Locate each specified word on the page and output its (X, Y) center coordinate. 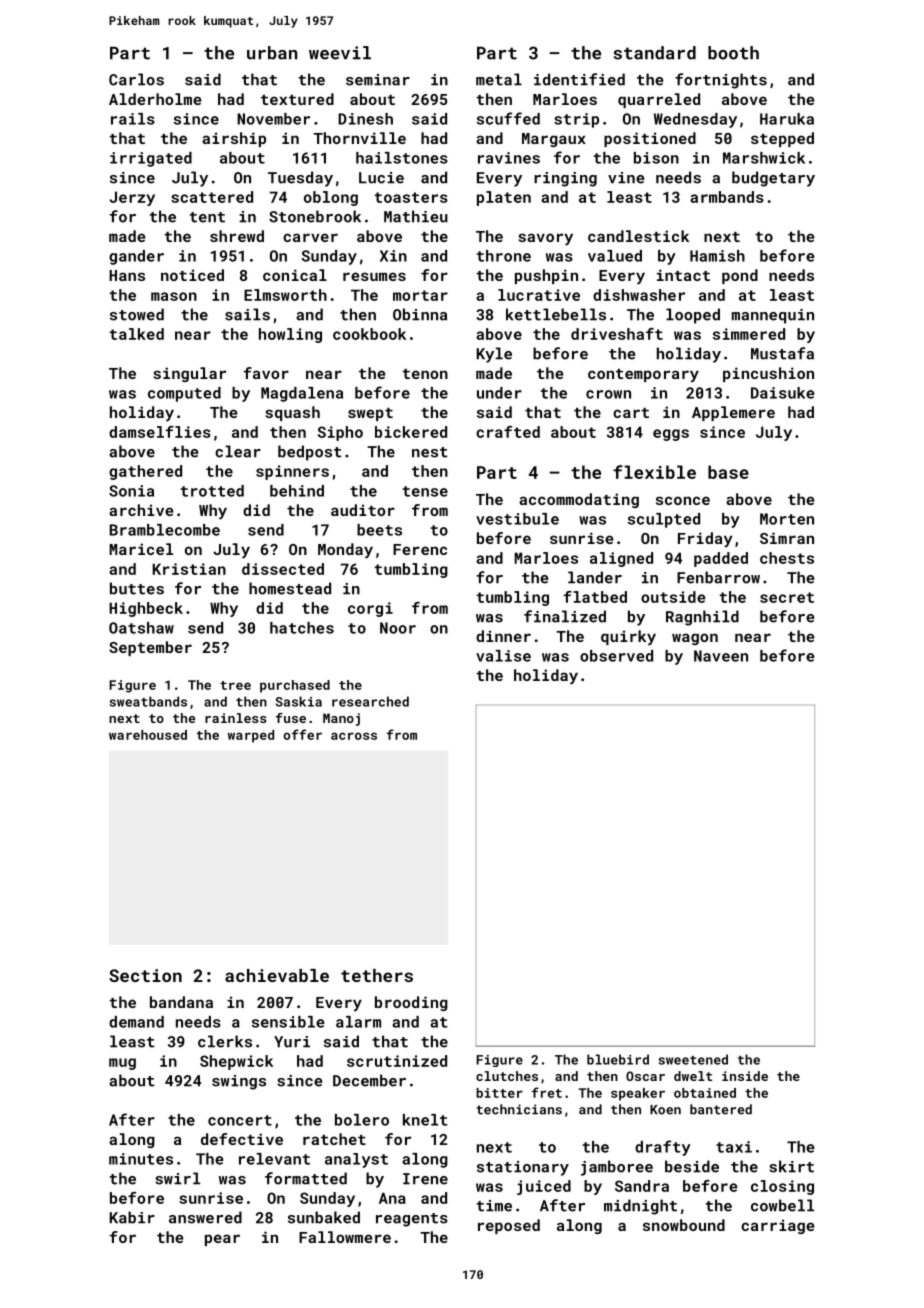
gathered (145, 472)
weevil (340, 53)
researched (370, 701)
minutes (141, 1159)
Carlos (136, 79)
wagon (695, 639)
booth (733, 53)
